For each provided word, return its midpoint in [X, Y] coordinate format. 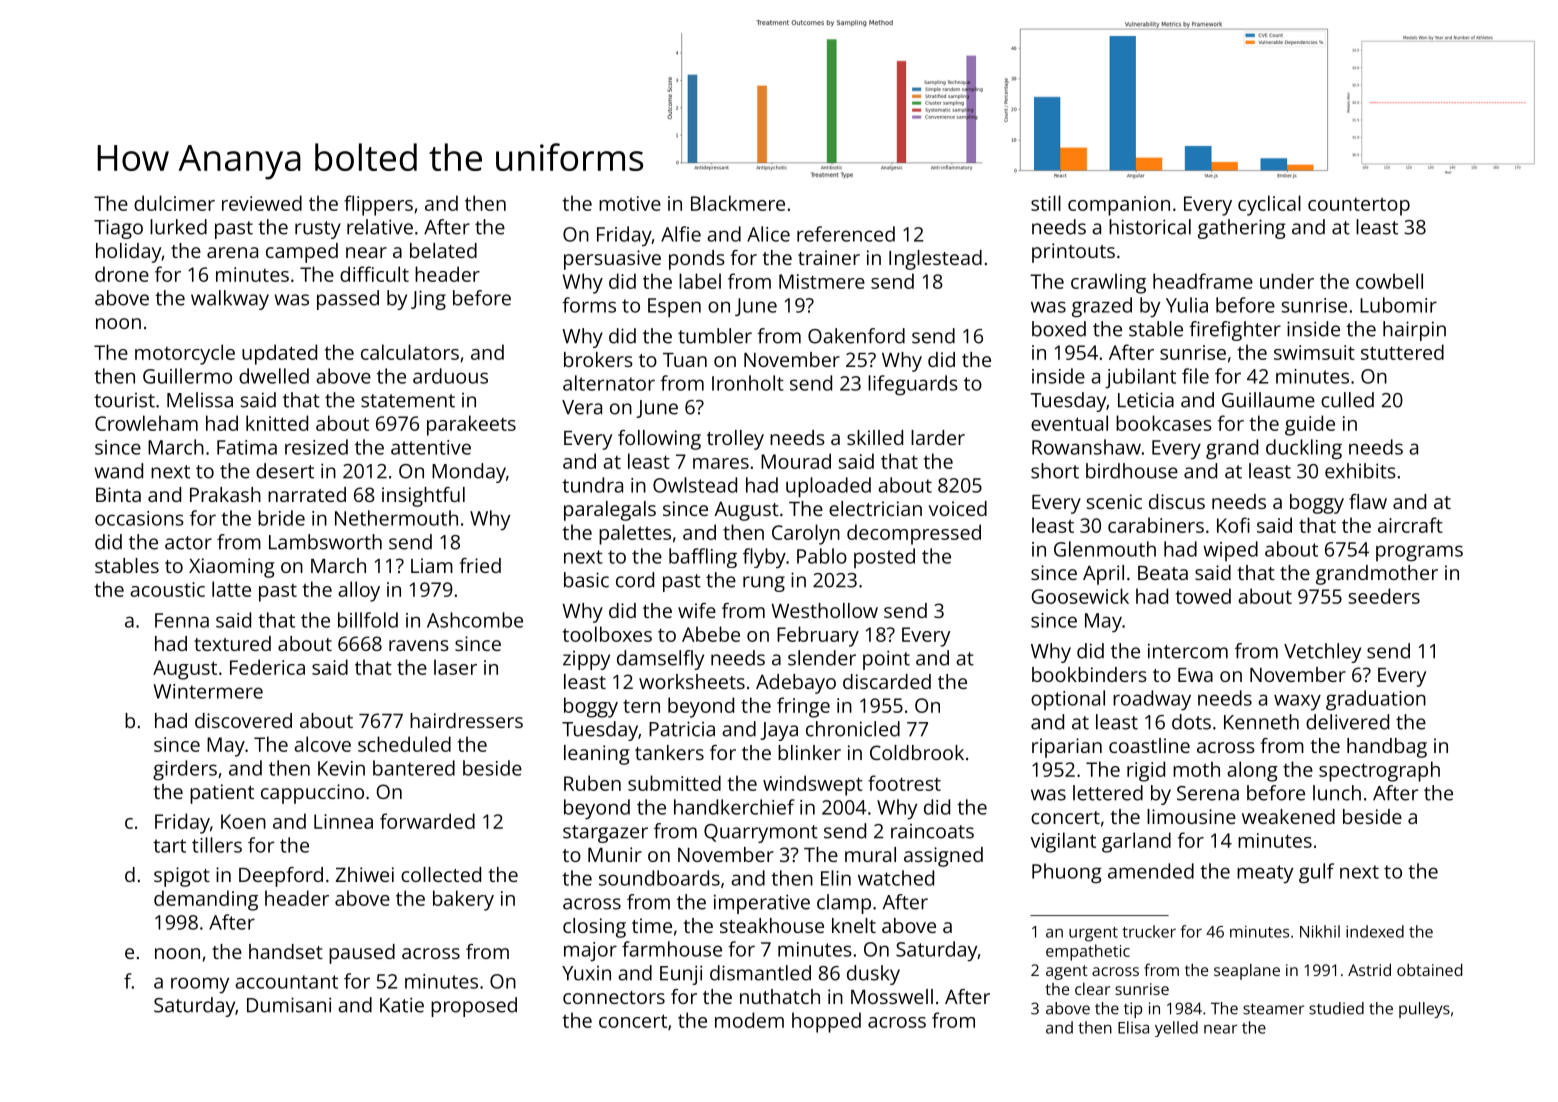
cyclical [1269, 205]
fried [480, 565]
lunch [1337, 793]
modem [749, 1020]
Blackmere [738, 203]
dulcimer [174, 203]
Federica [267, 667]
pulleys [1424, 1010]
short [1055, 471]
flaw [1368, 501]
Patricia [682, 729]
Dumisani [289, 1005]
